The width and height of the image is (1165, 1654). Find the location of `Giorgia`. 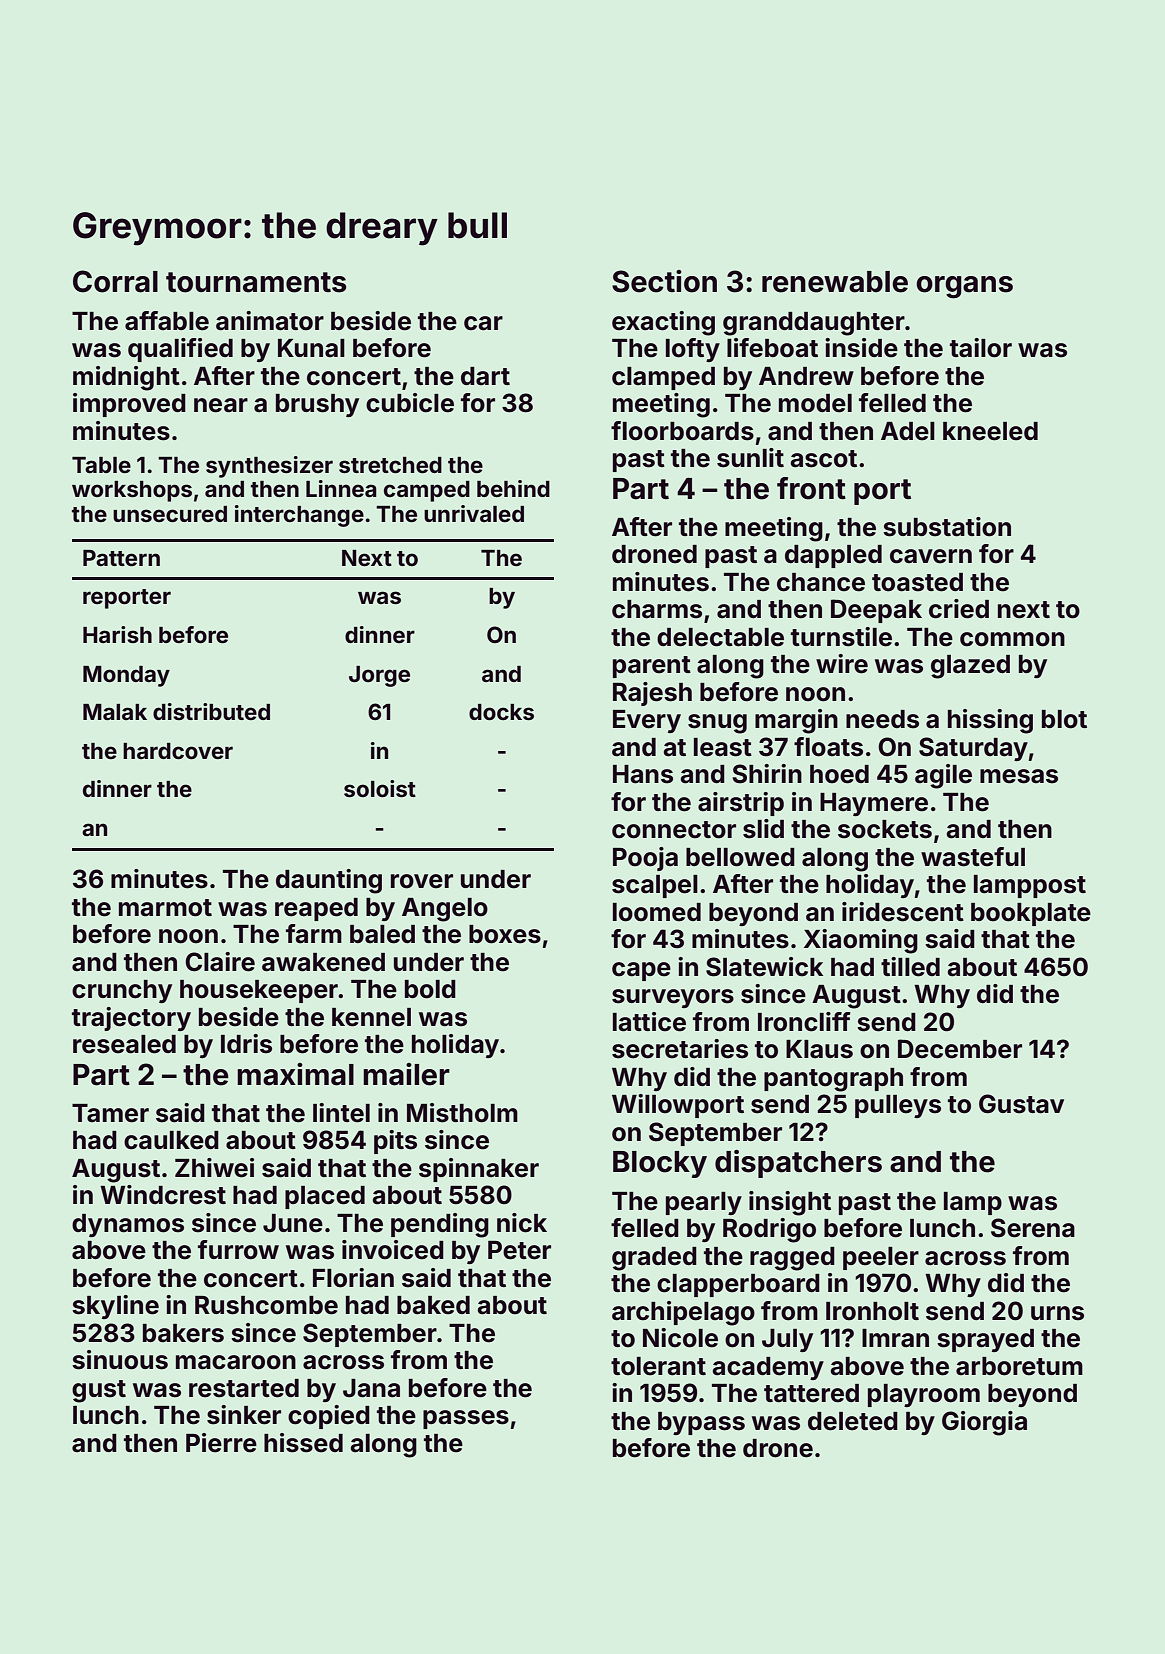

Giorgia is located at coordinates (984, 1423).
